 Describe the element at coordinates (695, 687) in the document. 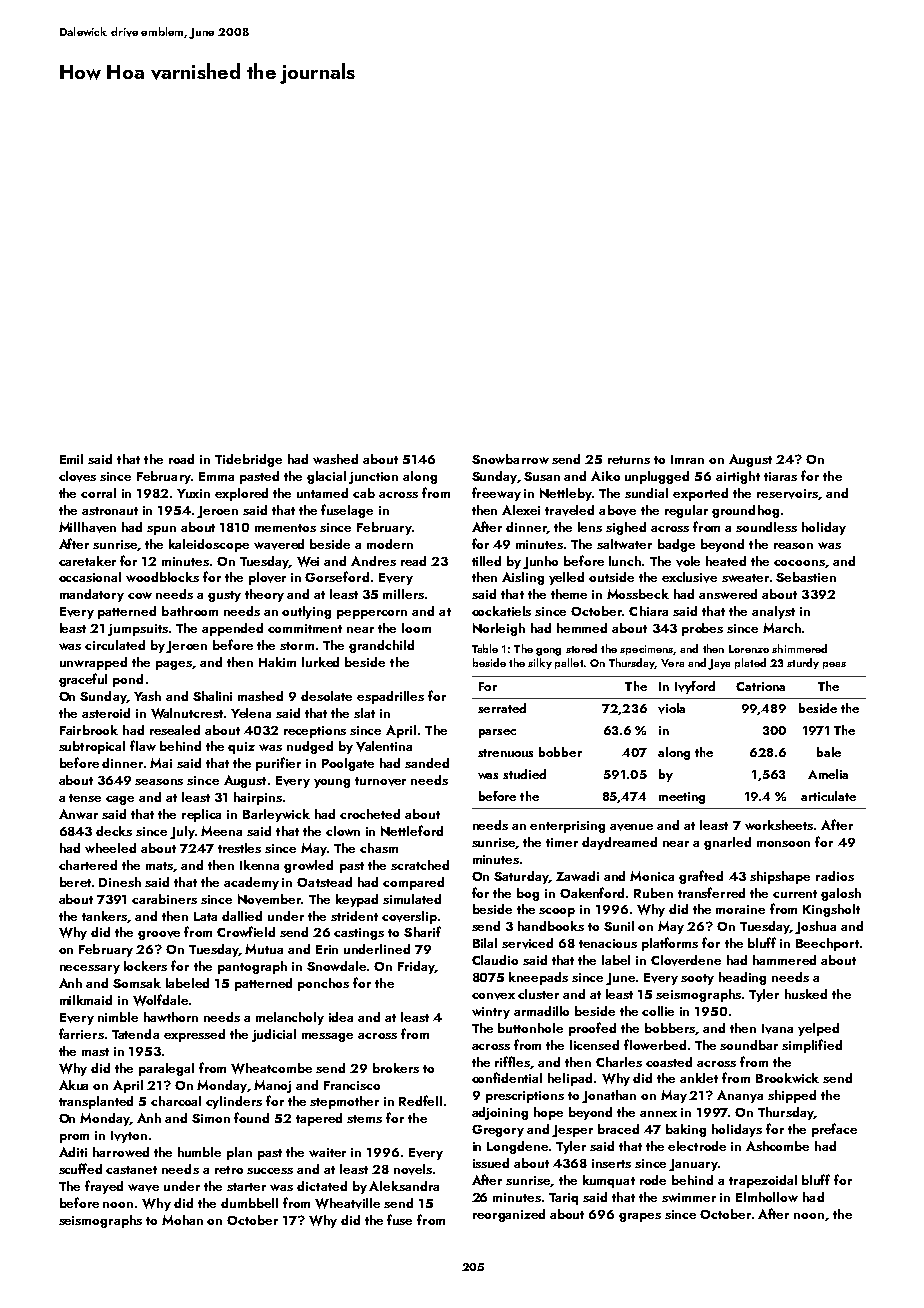

I see `Ivyford` at that location.
